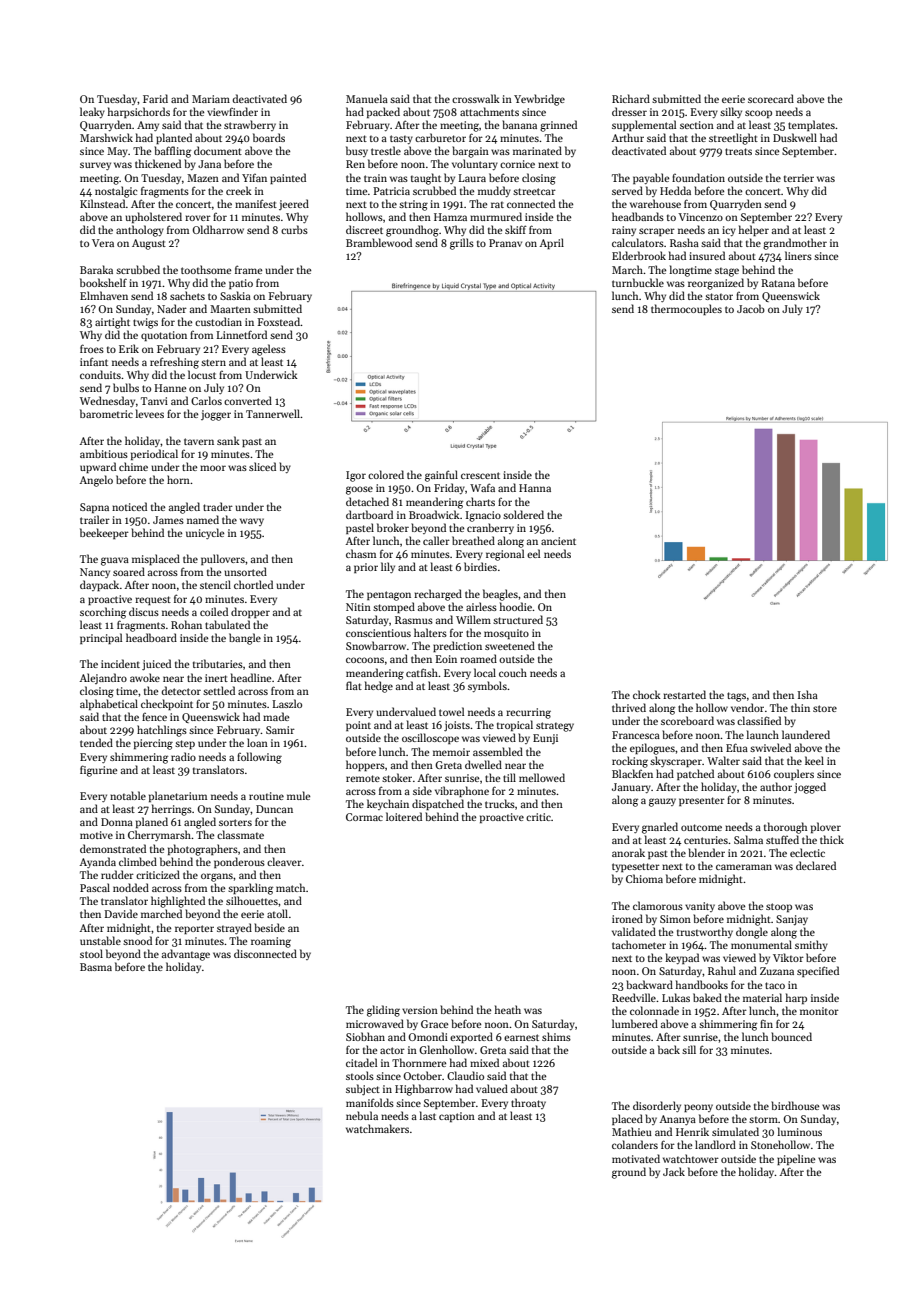 The width and height of the screenshot is (924, 1308). Describe the element at coordinates (95, 887) in the screenshot. I see `Pascal` at that location.
